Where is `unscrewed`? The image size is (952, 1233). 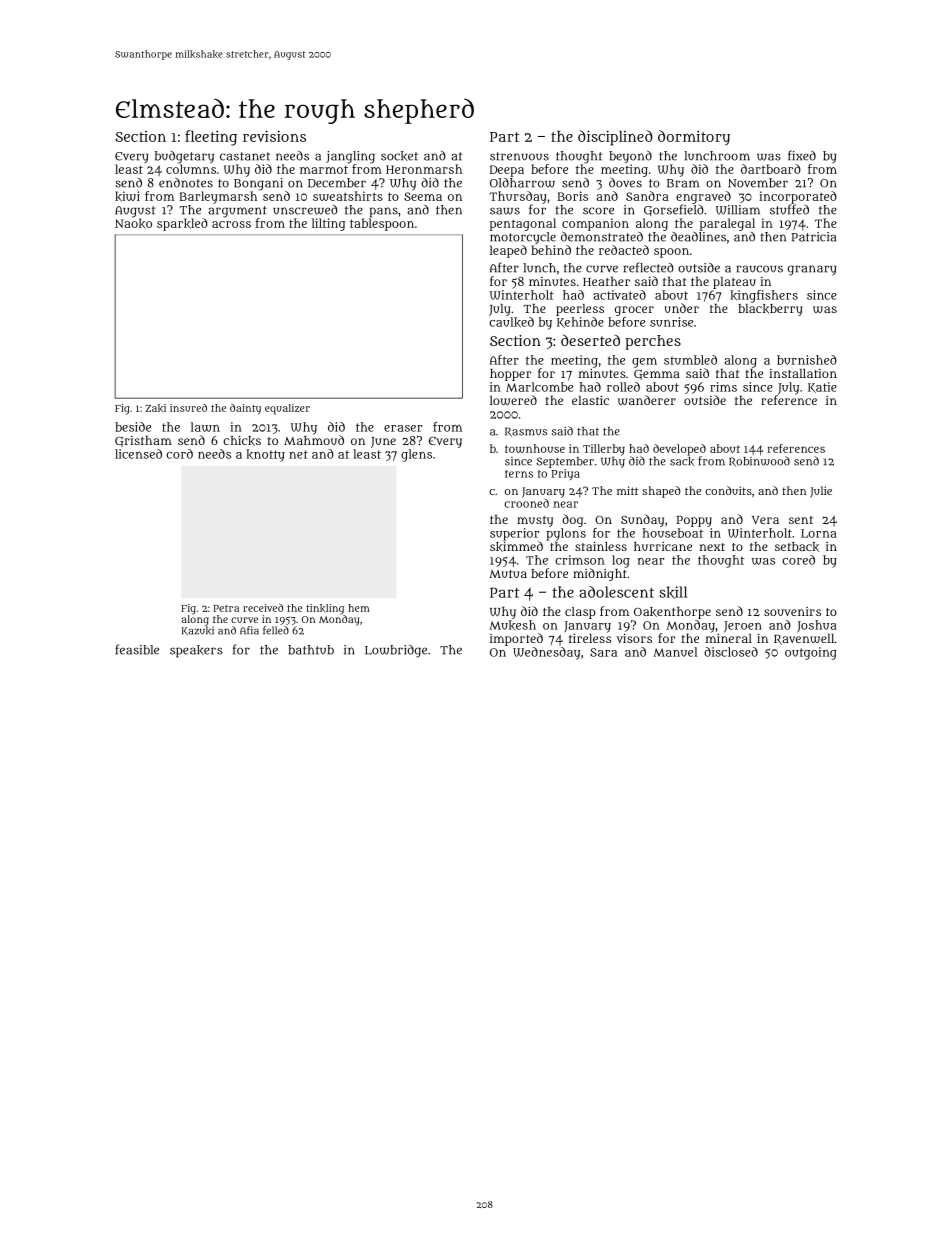
unscrewed is located at coordinates (305, 210).
